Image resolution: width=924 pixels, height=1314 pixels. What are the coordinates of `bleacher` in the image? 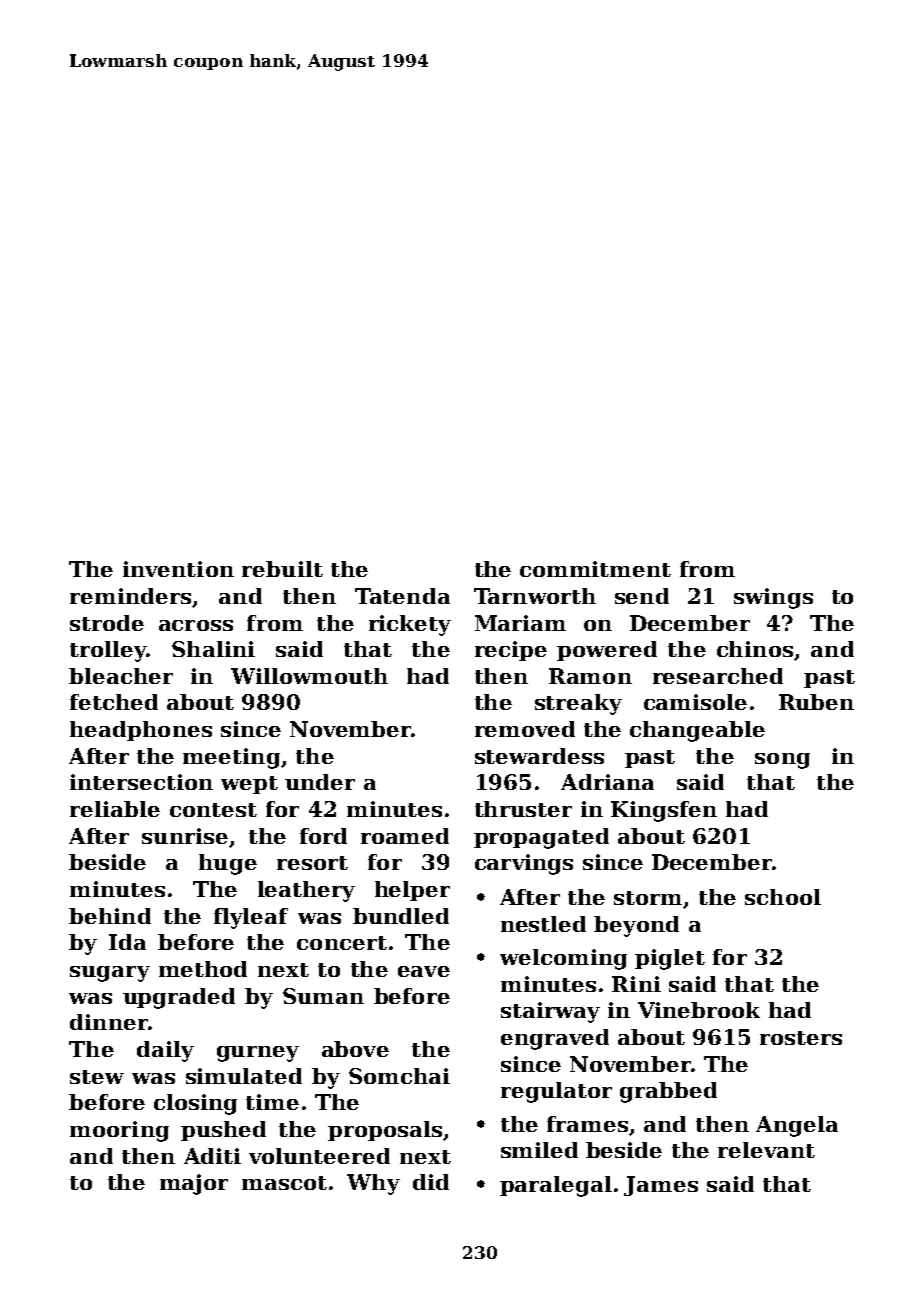 It's located at (121, 676).
